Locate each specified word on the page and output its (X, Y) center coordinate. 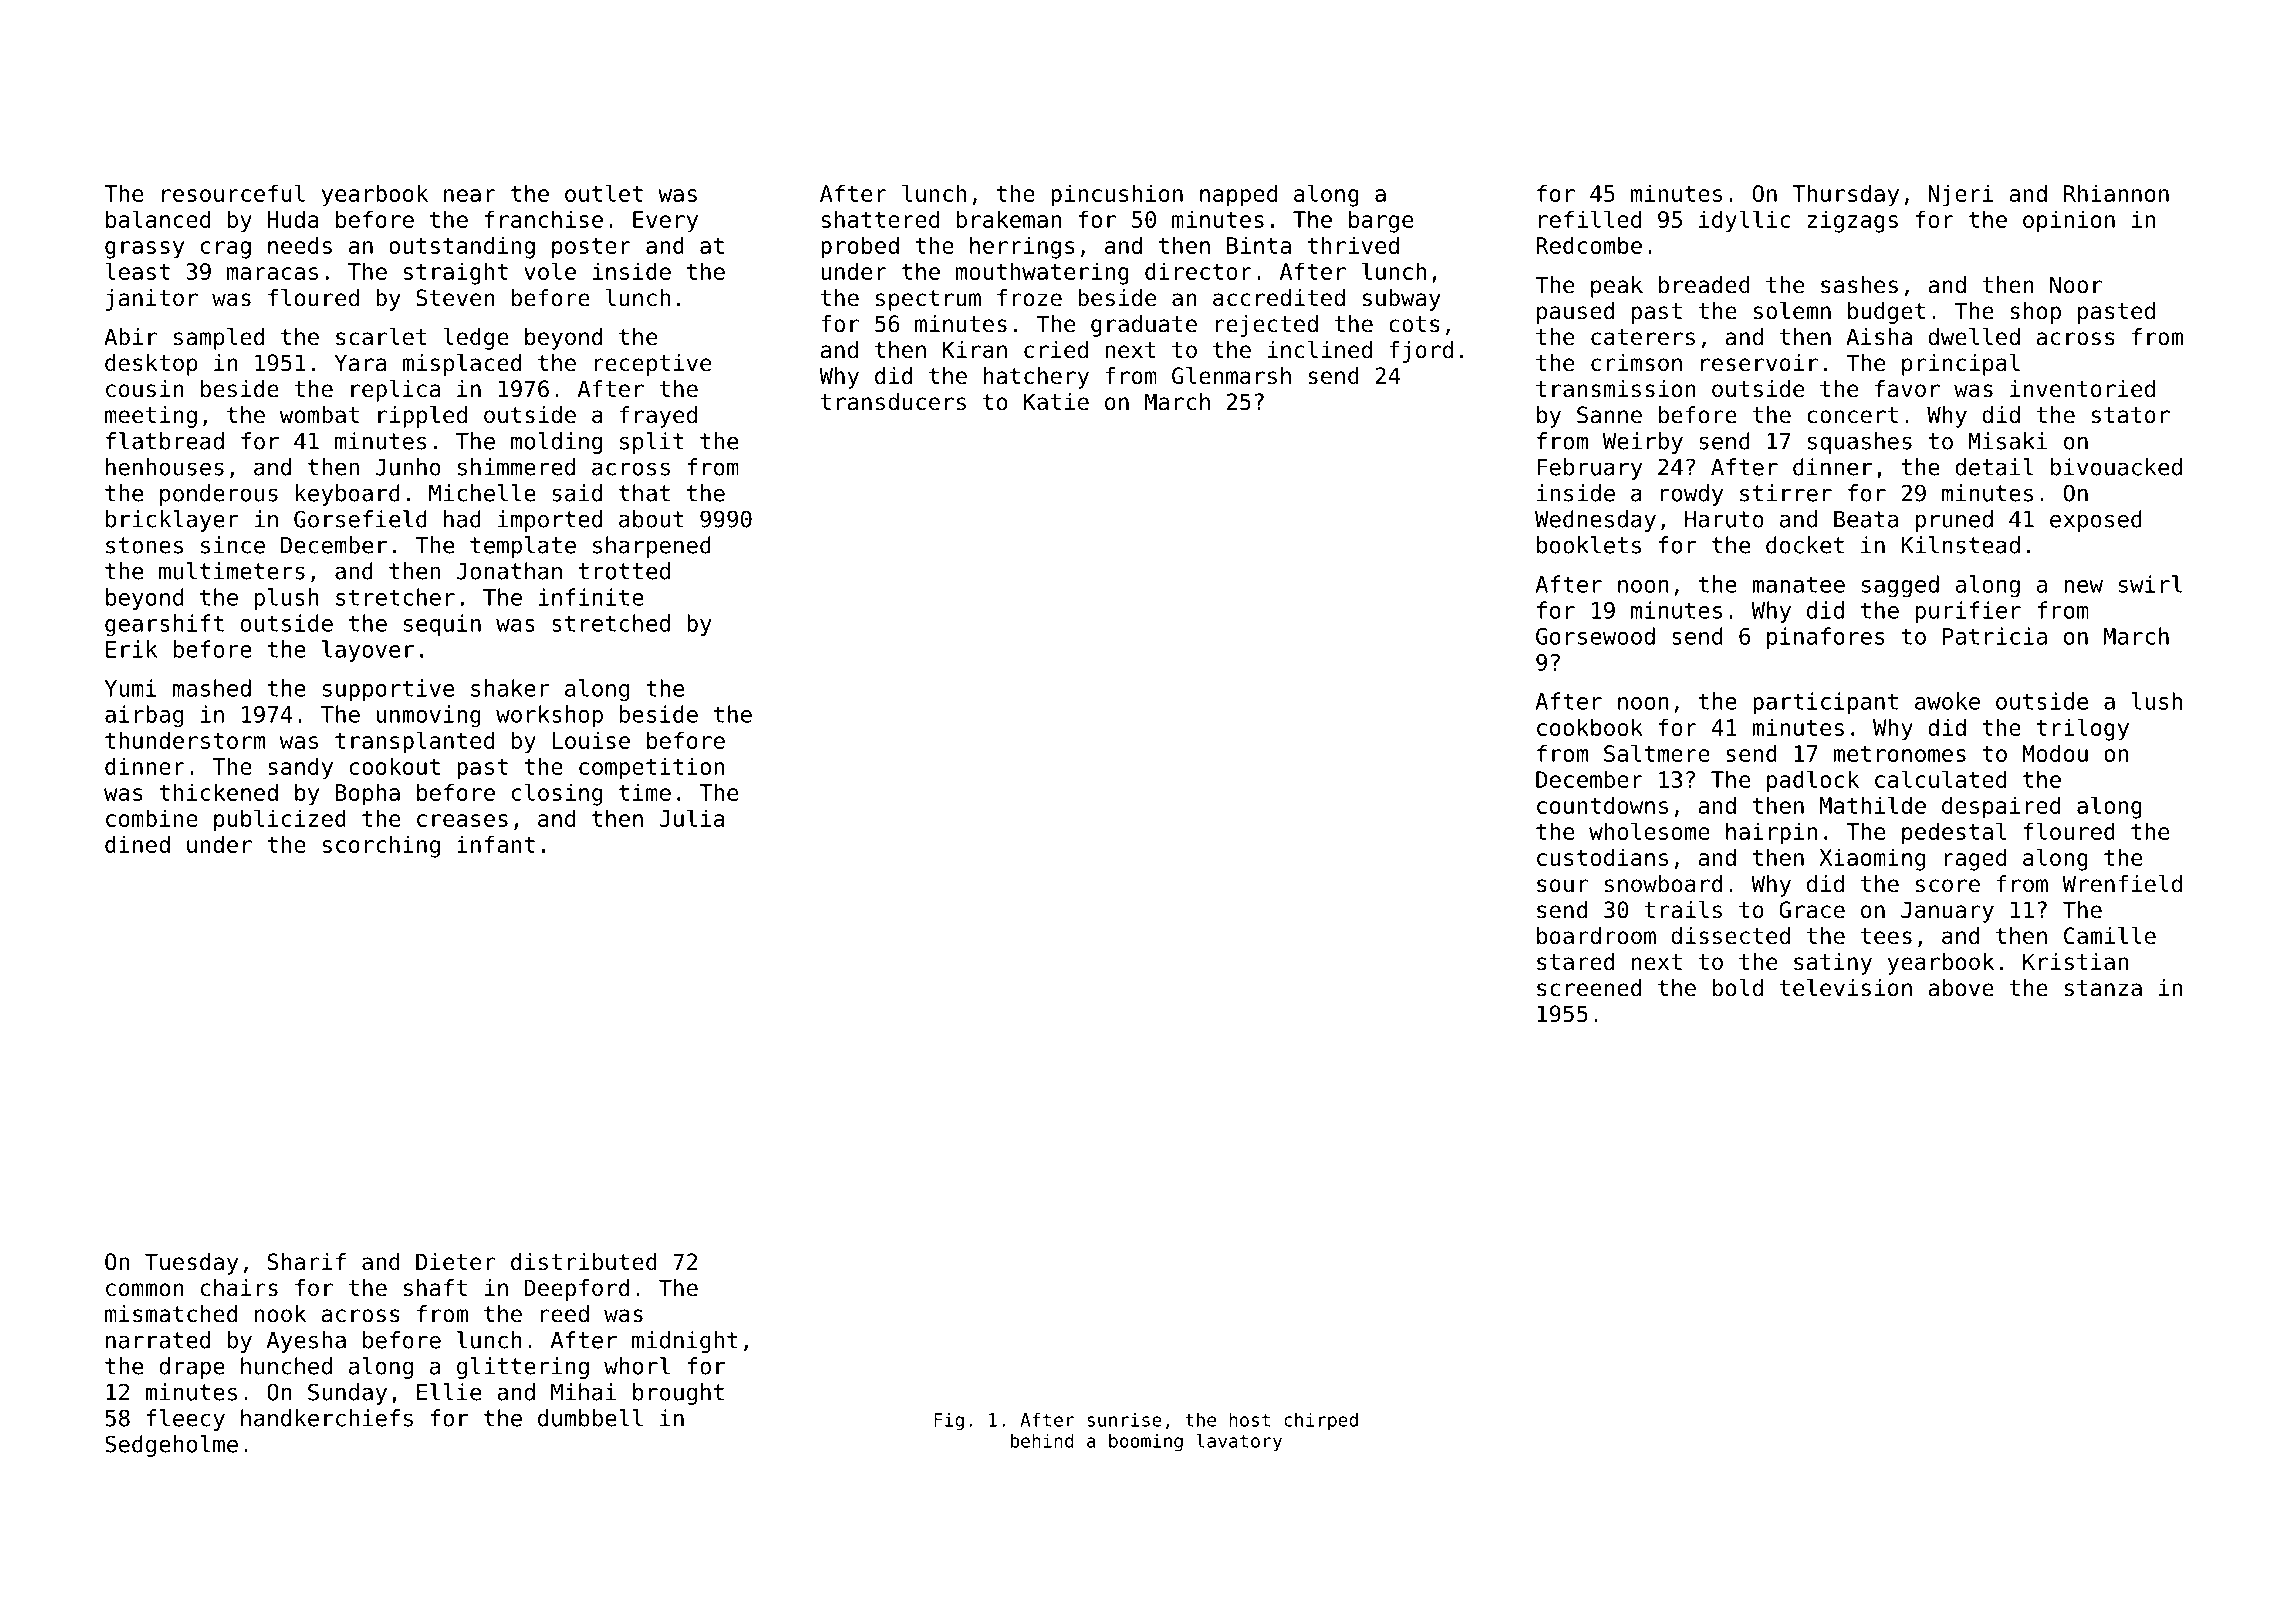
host (1249, 1419)
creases (462, 820)
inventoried (2082, 389)
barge (1381, 221)
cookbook (1590, 727)
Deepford (576, 1290)
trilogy (2082, 729)
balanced (158, 219)
